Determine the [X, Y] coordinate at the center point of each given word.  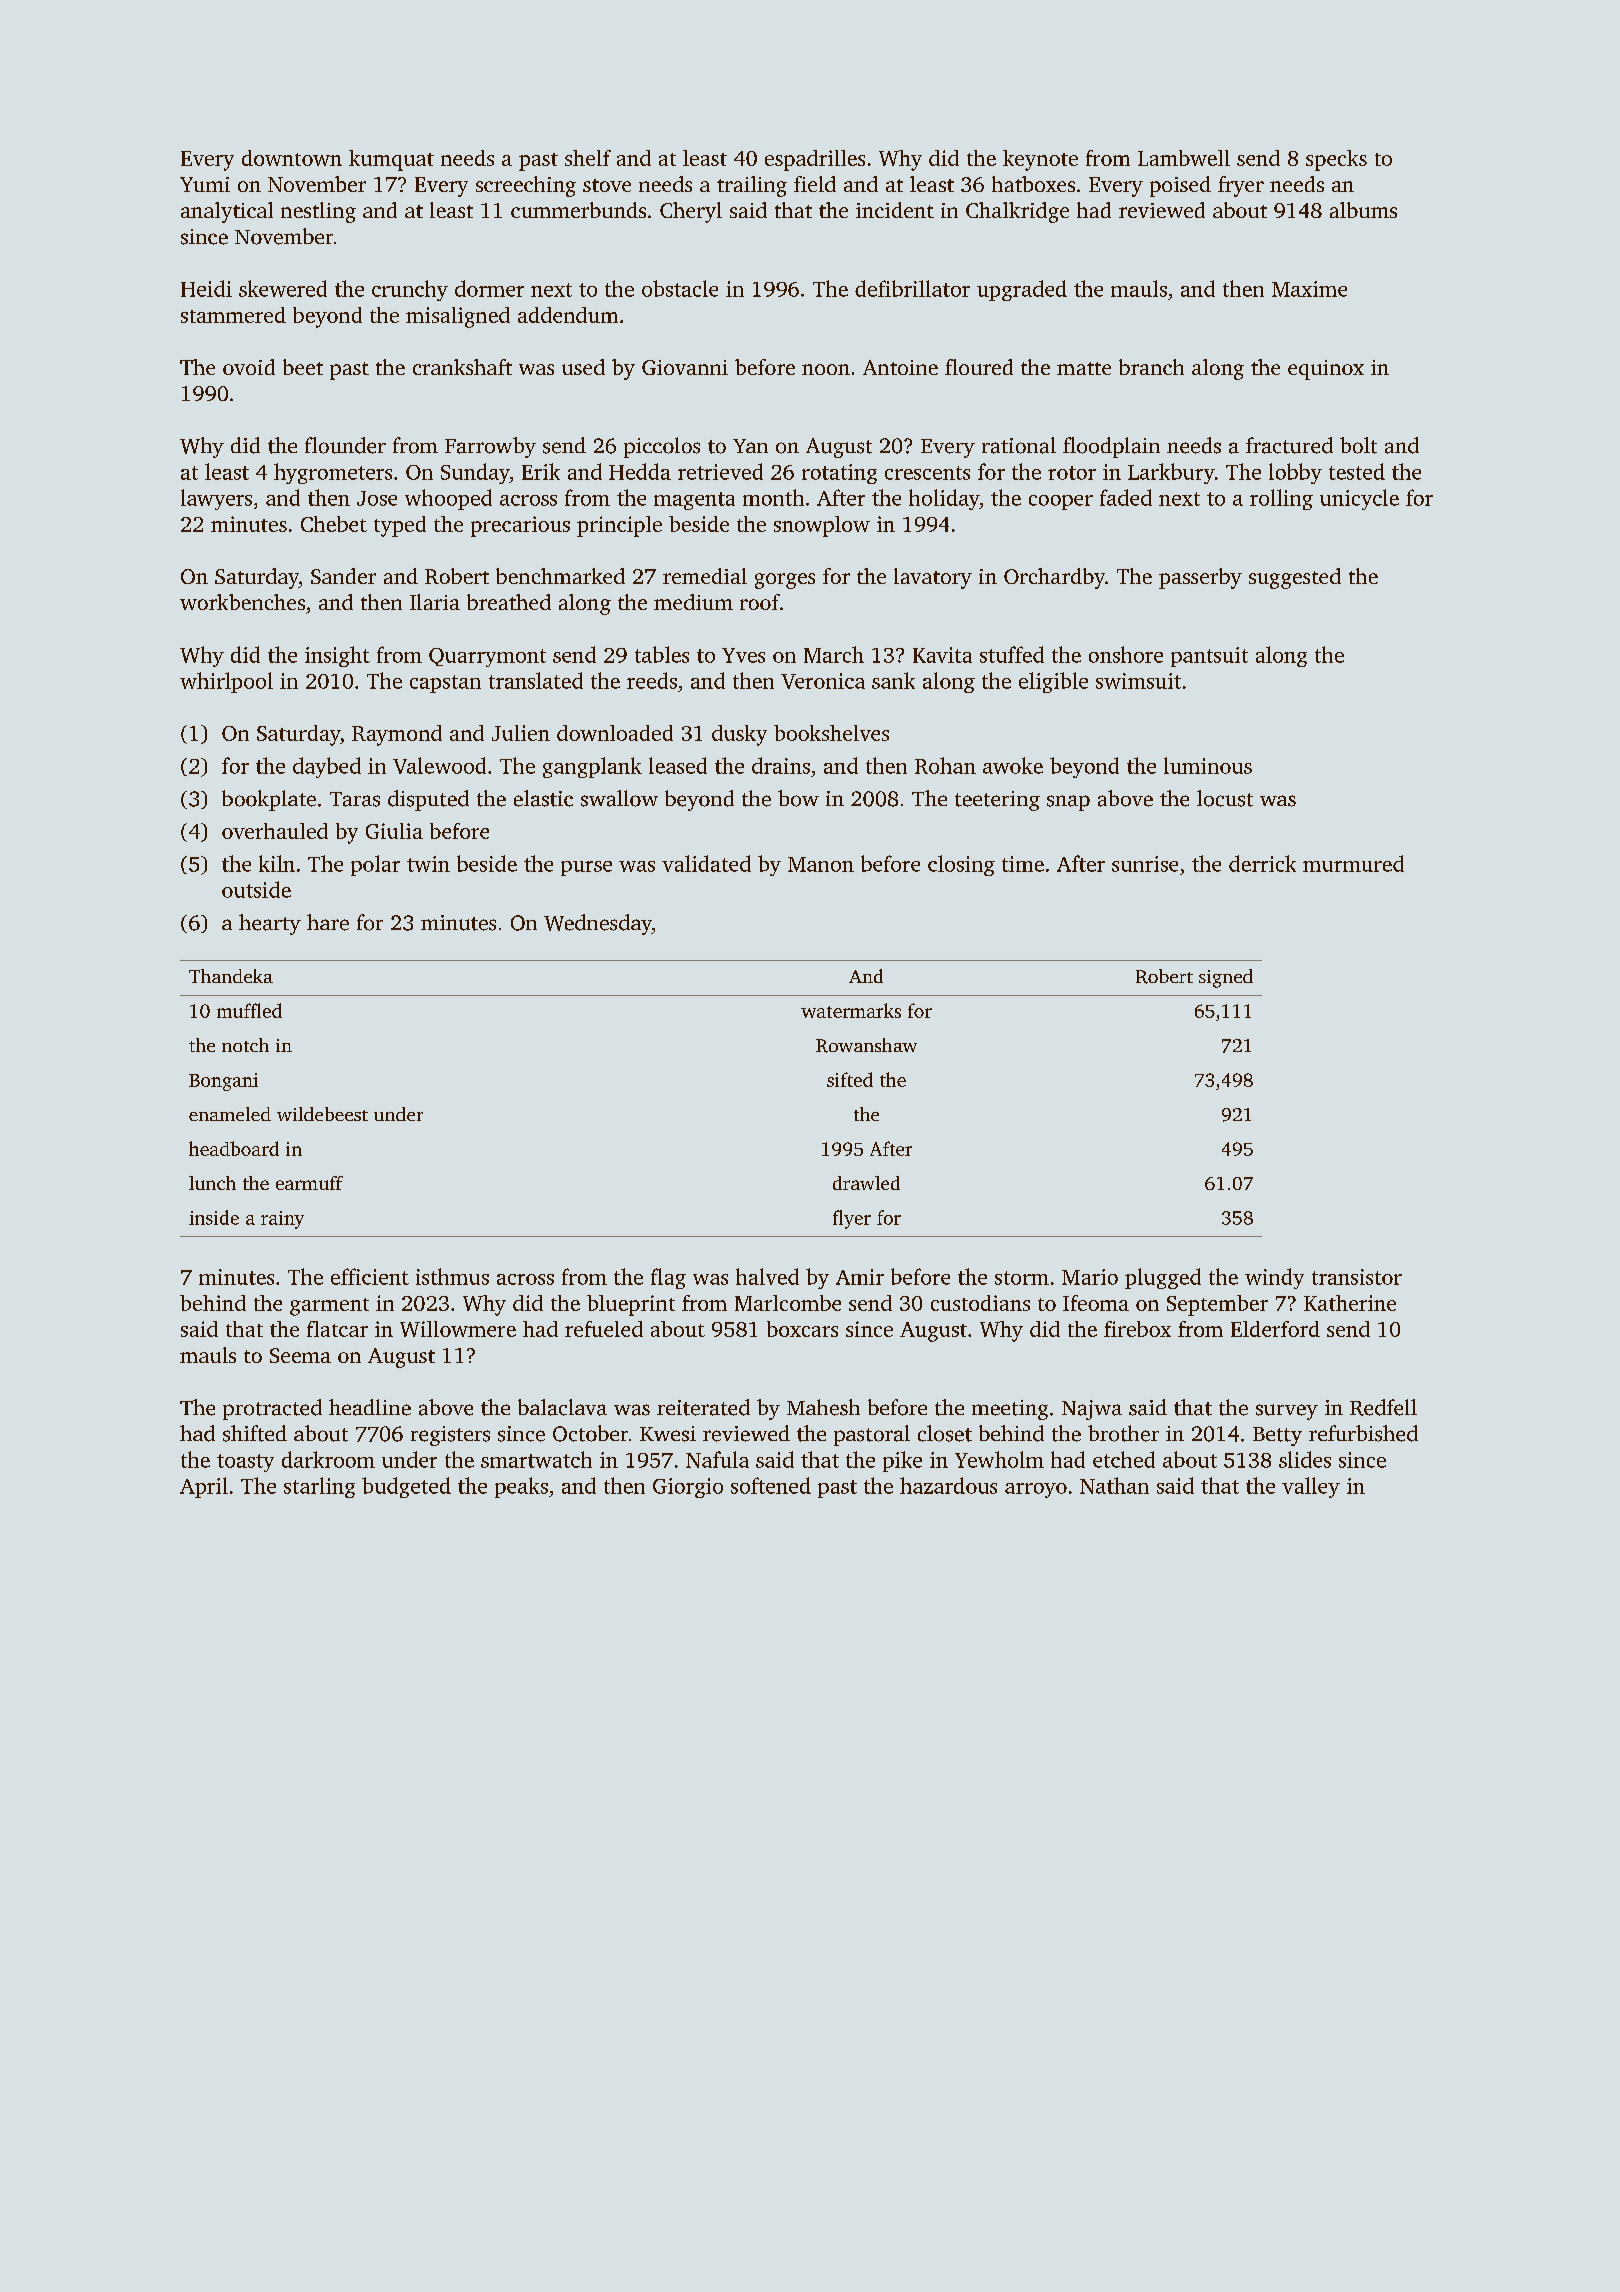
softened [771, 1485]
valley [1311, 1487]
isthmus [452, 1276]
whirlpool [226, 682]
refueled [604, 1329]
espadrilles [815, 160]
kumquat [391, 160]
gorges [785, 581]
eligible [1053, 682]
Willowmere [458, 1329]
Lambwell [1184, 158]
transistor [1357, 1277]
